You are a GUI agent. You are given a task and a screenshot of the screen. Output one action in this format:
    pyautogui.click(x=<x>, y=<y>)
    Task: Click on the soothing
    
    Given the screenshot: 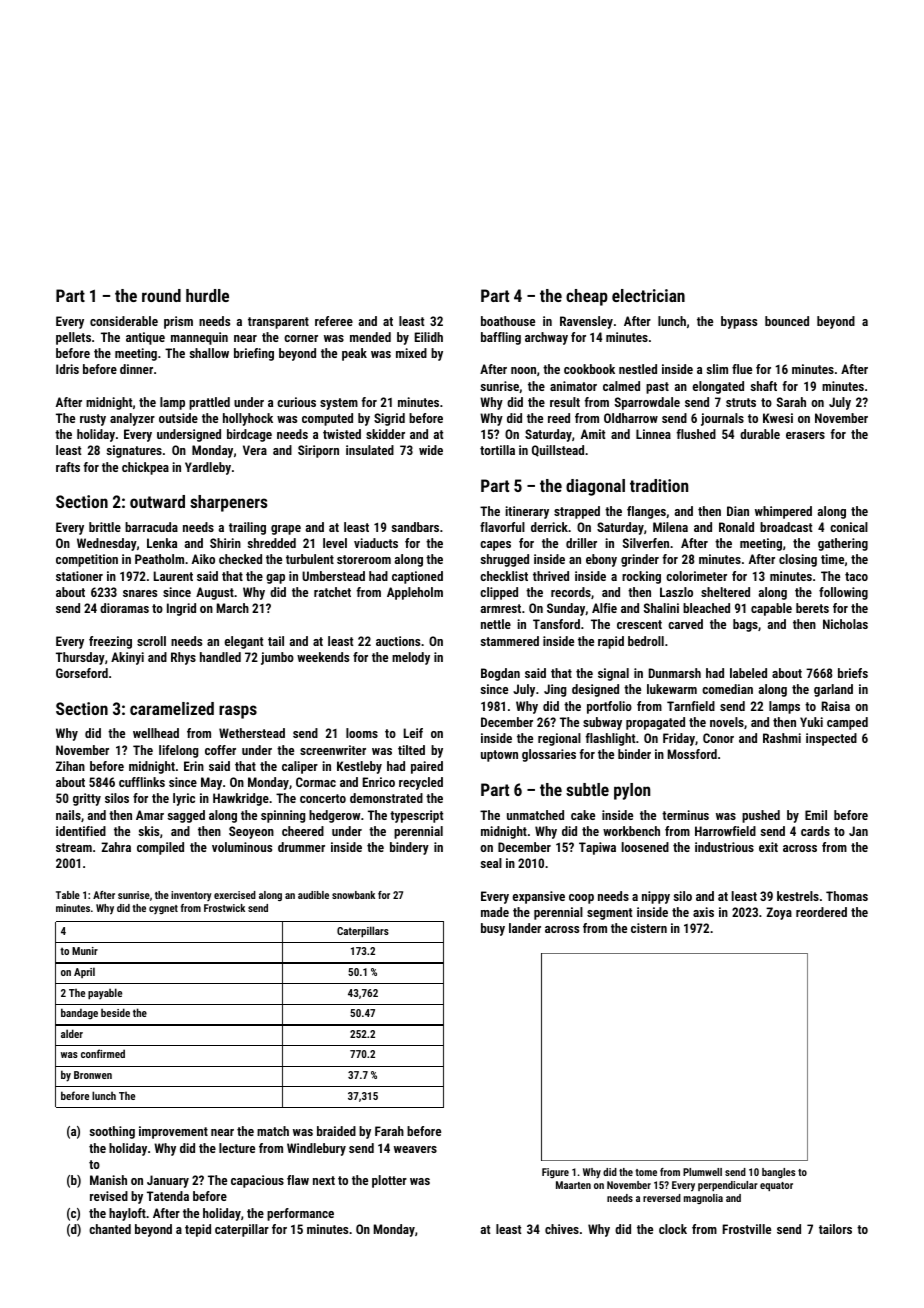 What is the action you would take?
    pyautogui.click(x=112, y=1132)
